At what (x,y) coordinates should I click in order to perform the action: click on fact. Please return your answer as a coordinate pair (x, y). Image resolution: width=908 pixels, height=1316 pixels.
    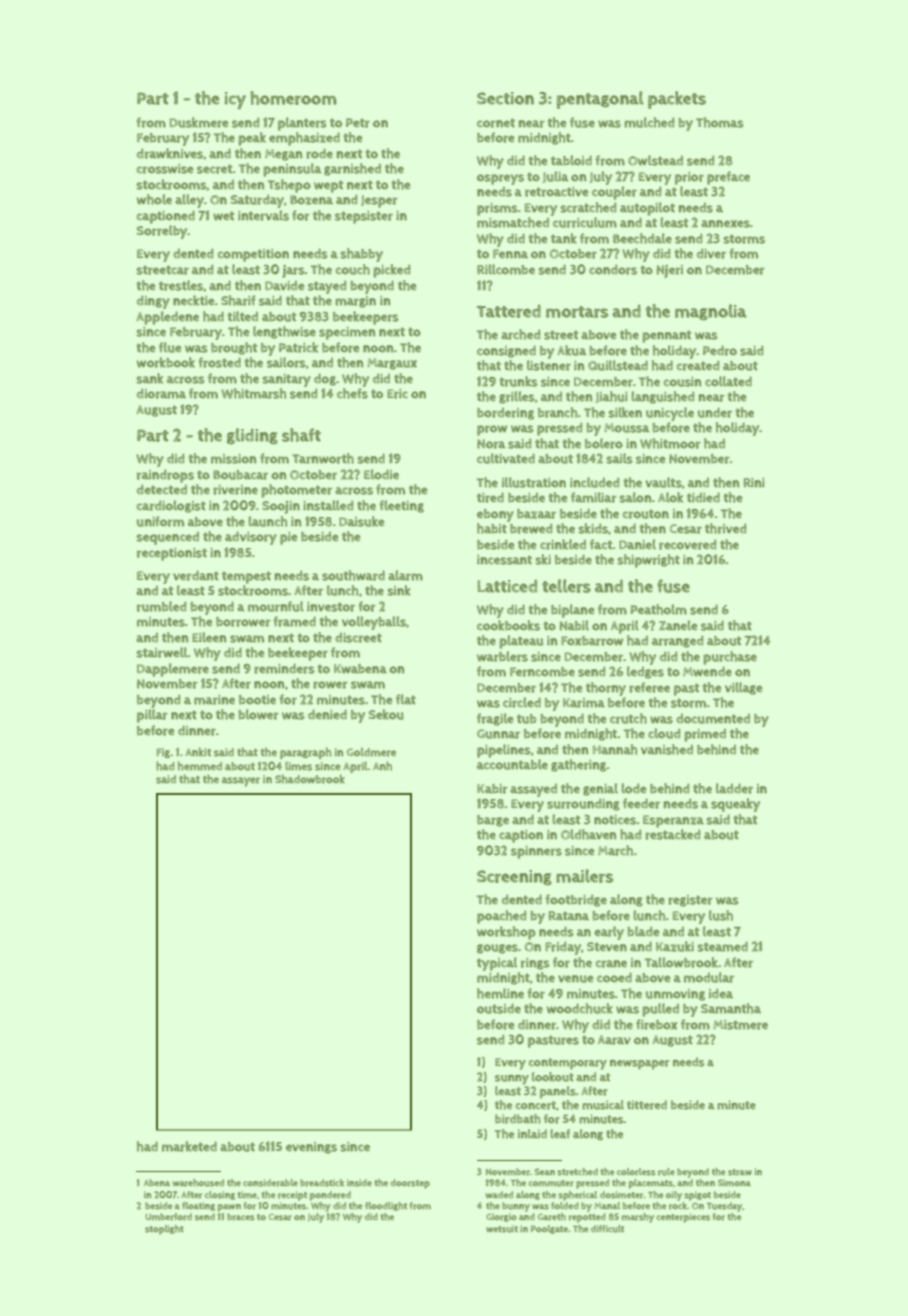
    Looking at the image, I should click on (601, 544).
